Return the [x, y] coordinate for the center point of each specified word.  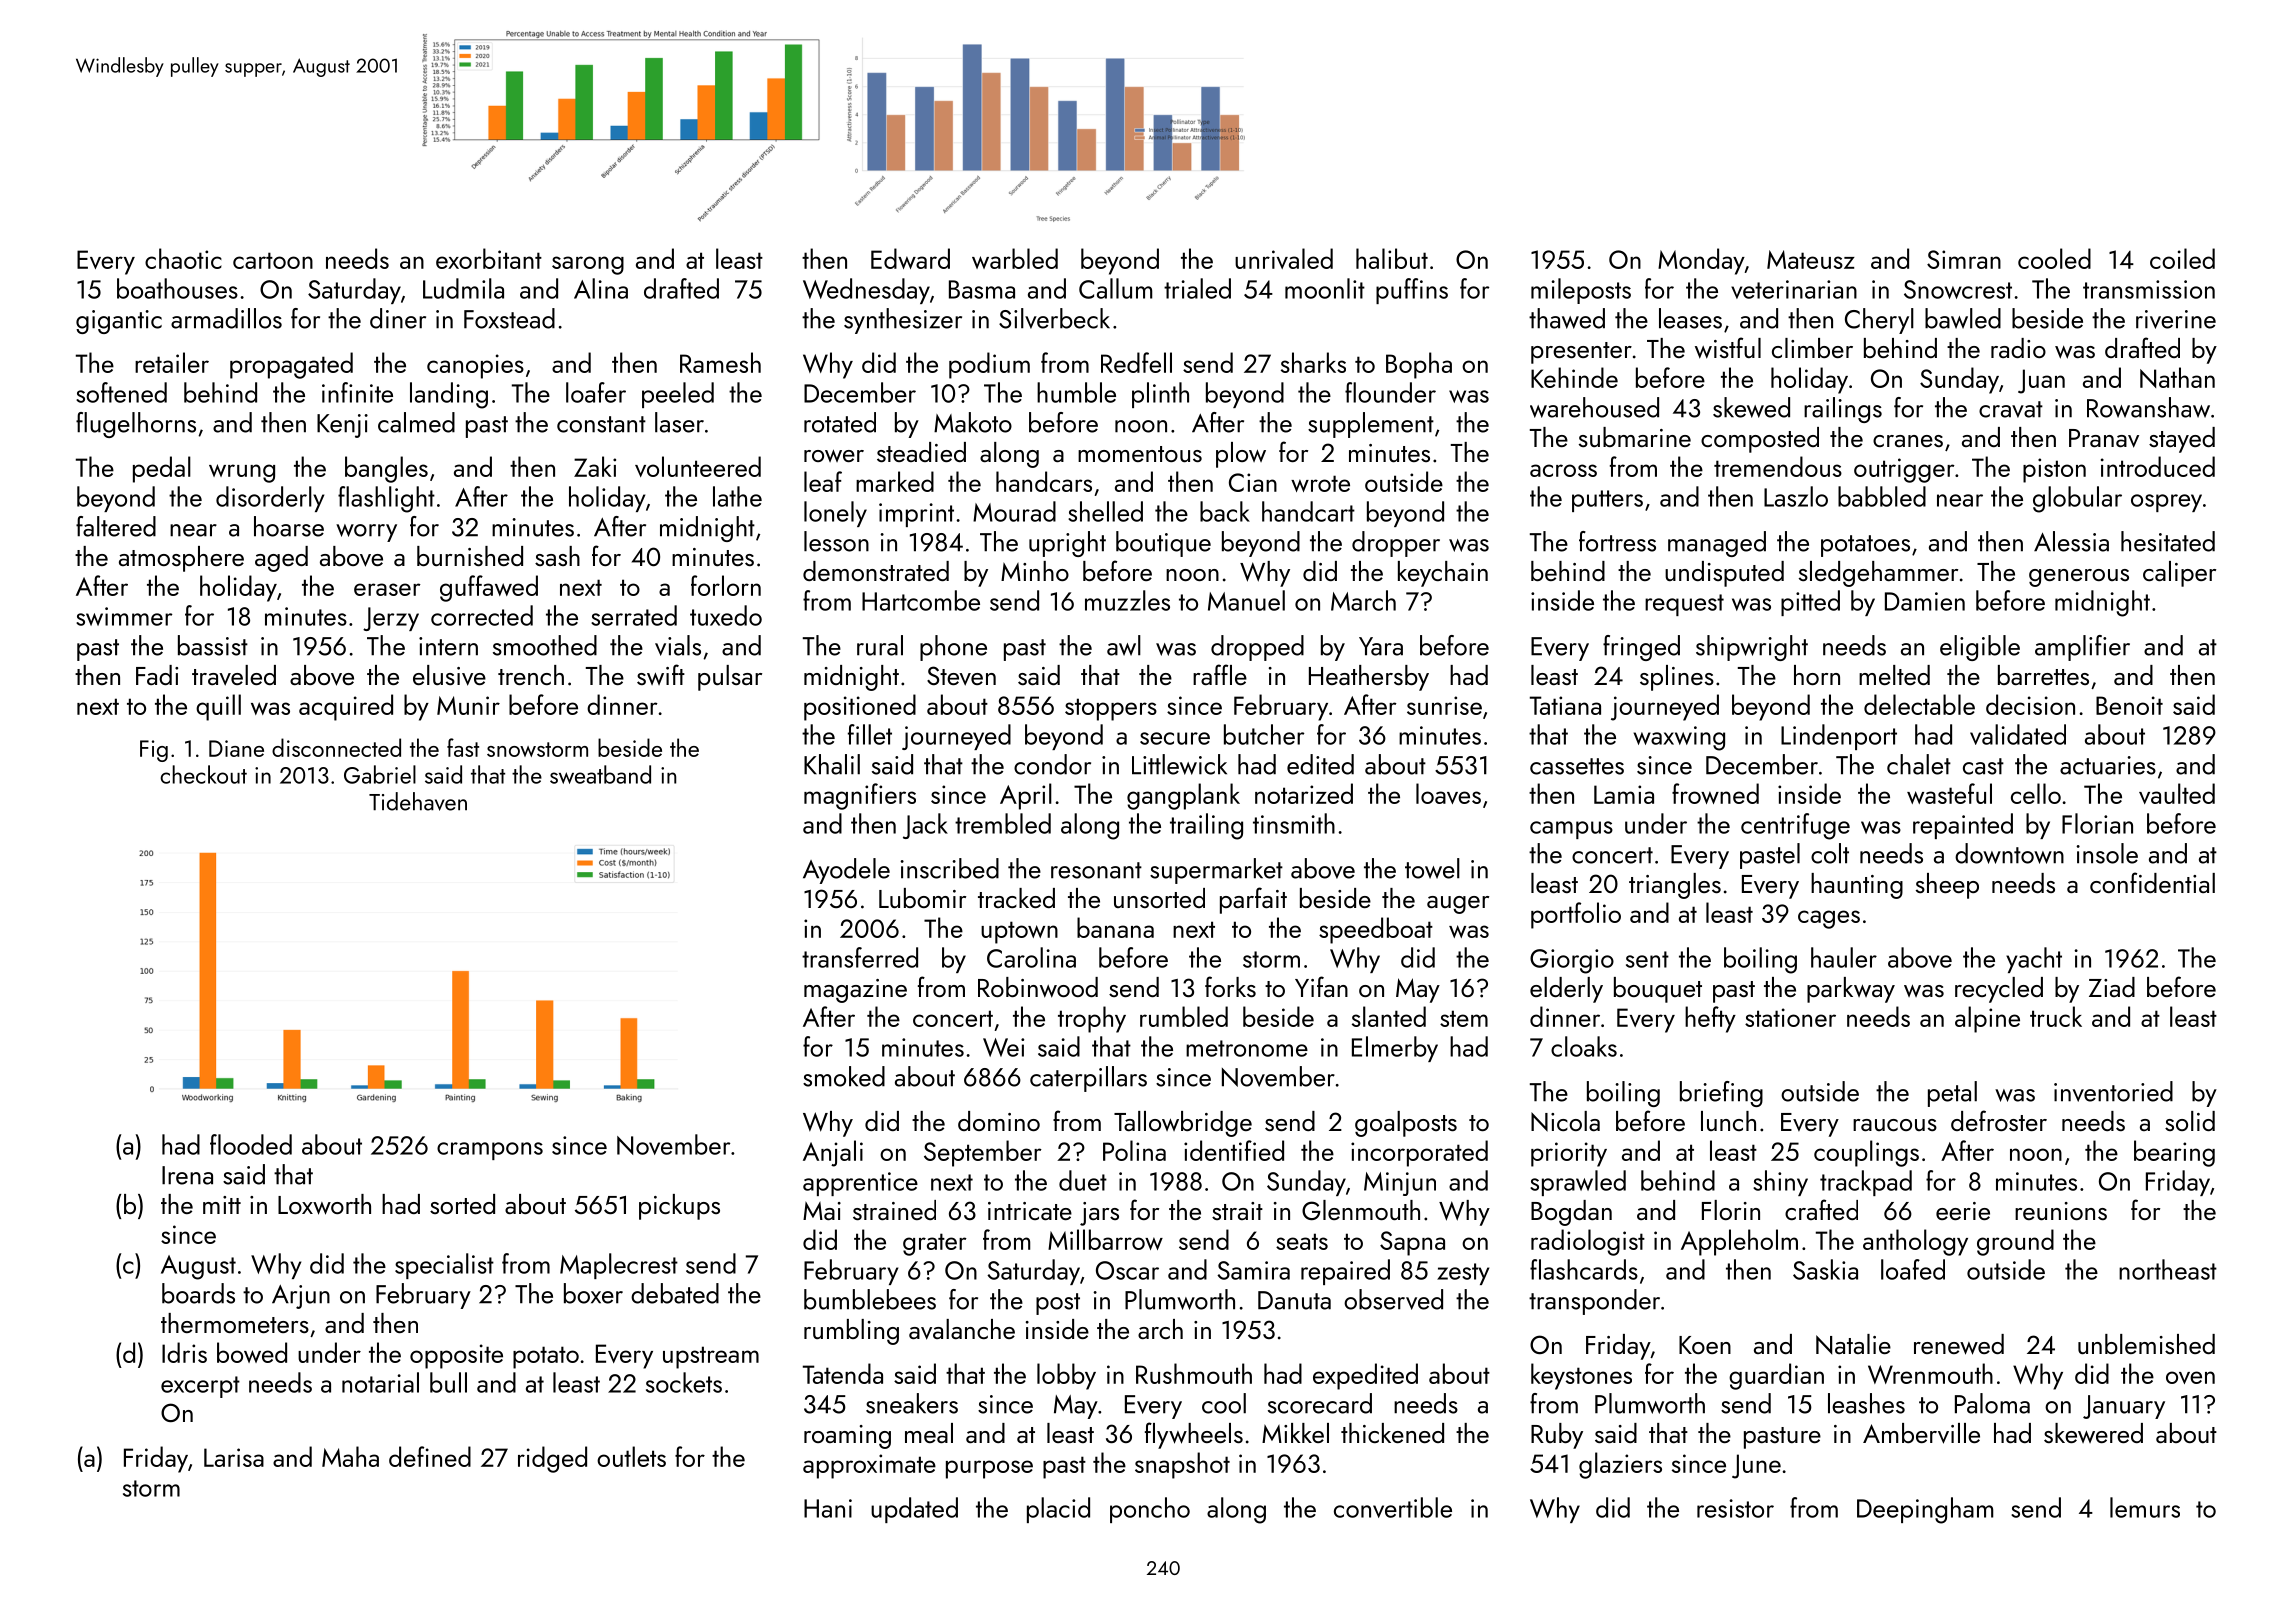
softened [121, 392]
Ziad [2112, 987]
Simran [1964, 259]
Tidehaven [418, 801]
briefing [1721, 1094]
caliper [2179, 574]
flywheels [1194, 1435]
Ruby [1557, 1436]
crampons [490, 1151]
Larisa [234, 1457]
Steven [961, 676]
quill [218, 707]
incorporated [1419, 1153]
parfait [1253, 900]
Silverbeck [1054, 318]
